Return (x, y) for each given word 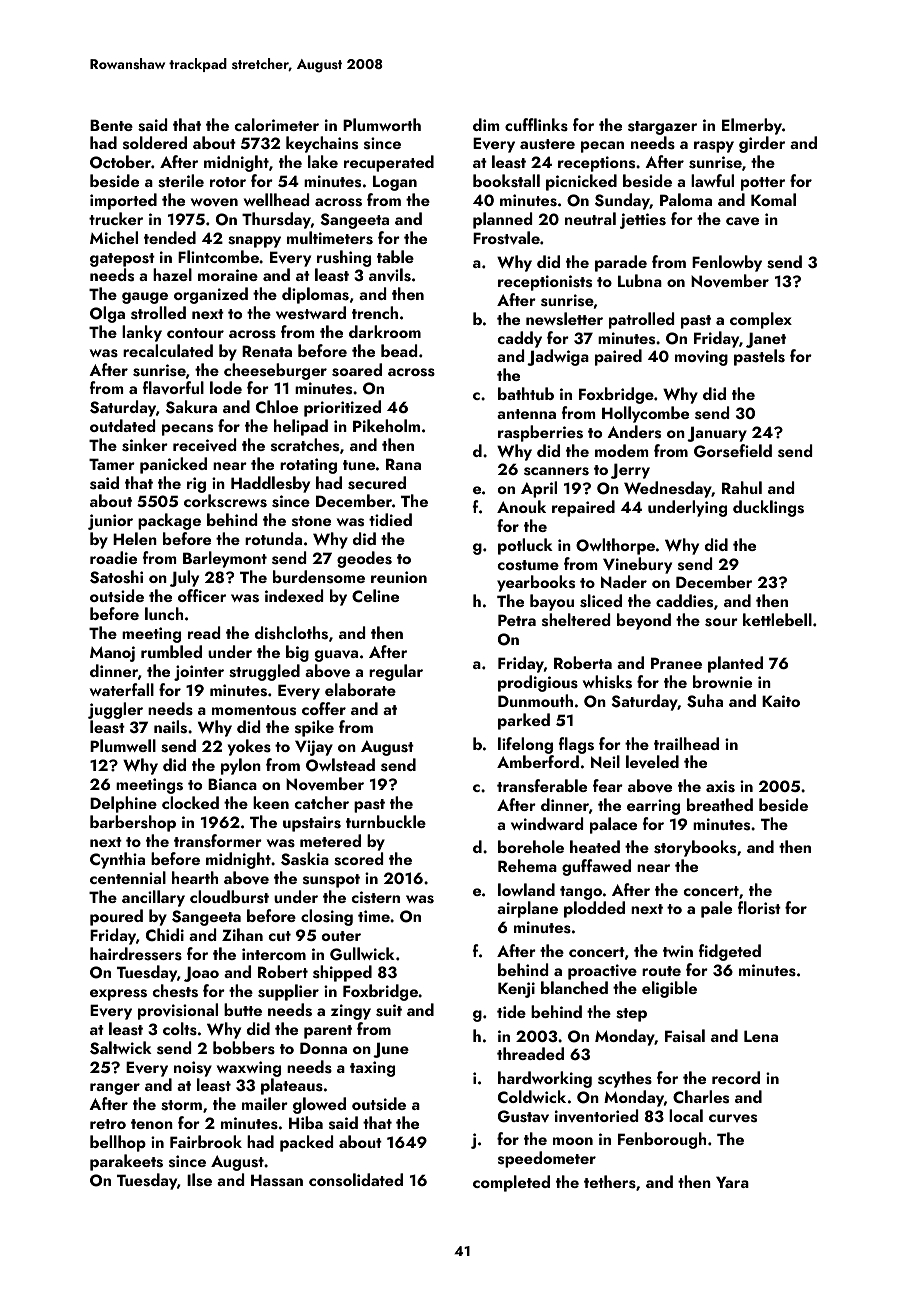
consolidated (356, 1180)
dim (486, 124)
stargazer (662, 128)
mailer (265, 1103)
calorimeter (277, 124)
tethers (610, 1182)
